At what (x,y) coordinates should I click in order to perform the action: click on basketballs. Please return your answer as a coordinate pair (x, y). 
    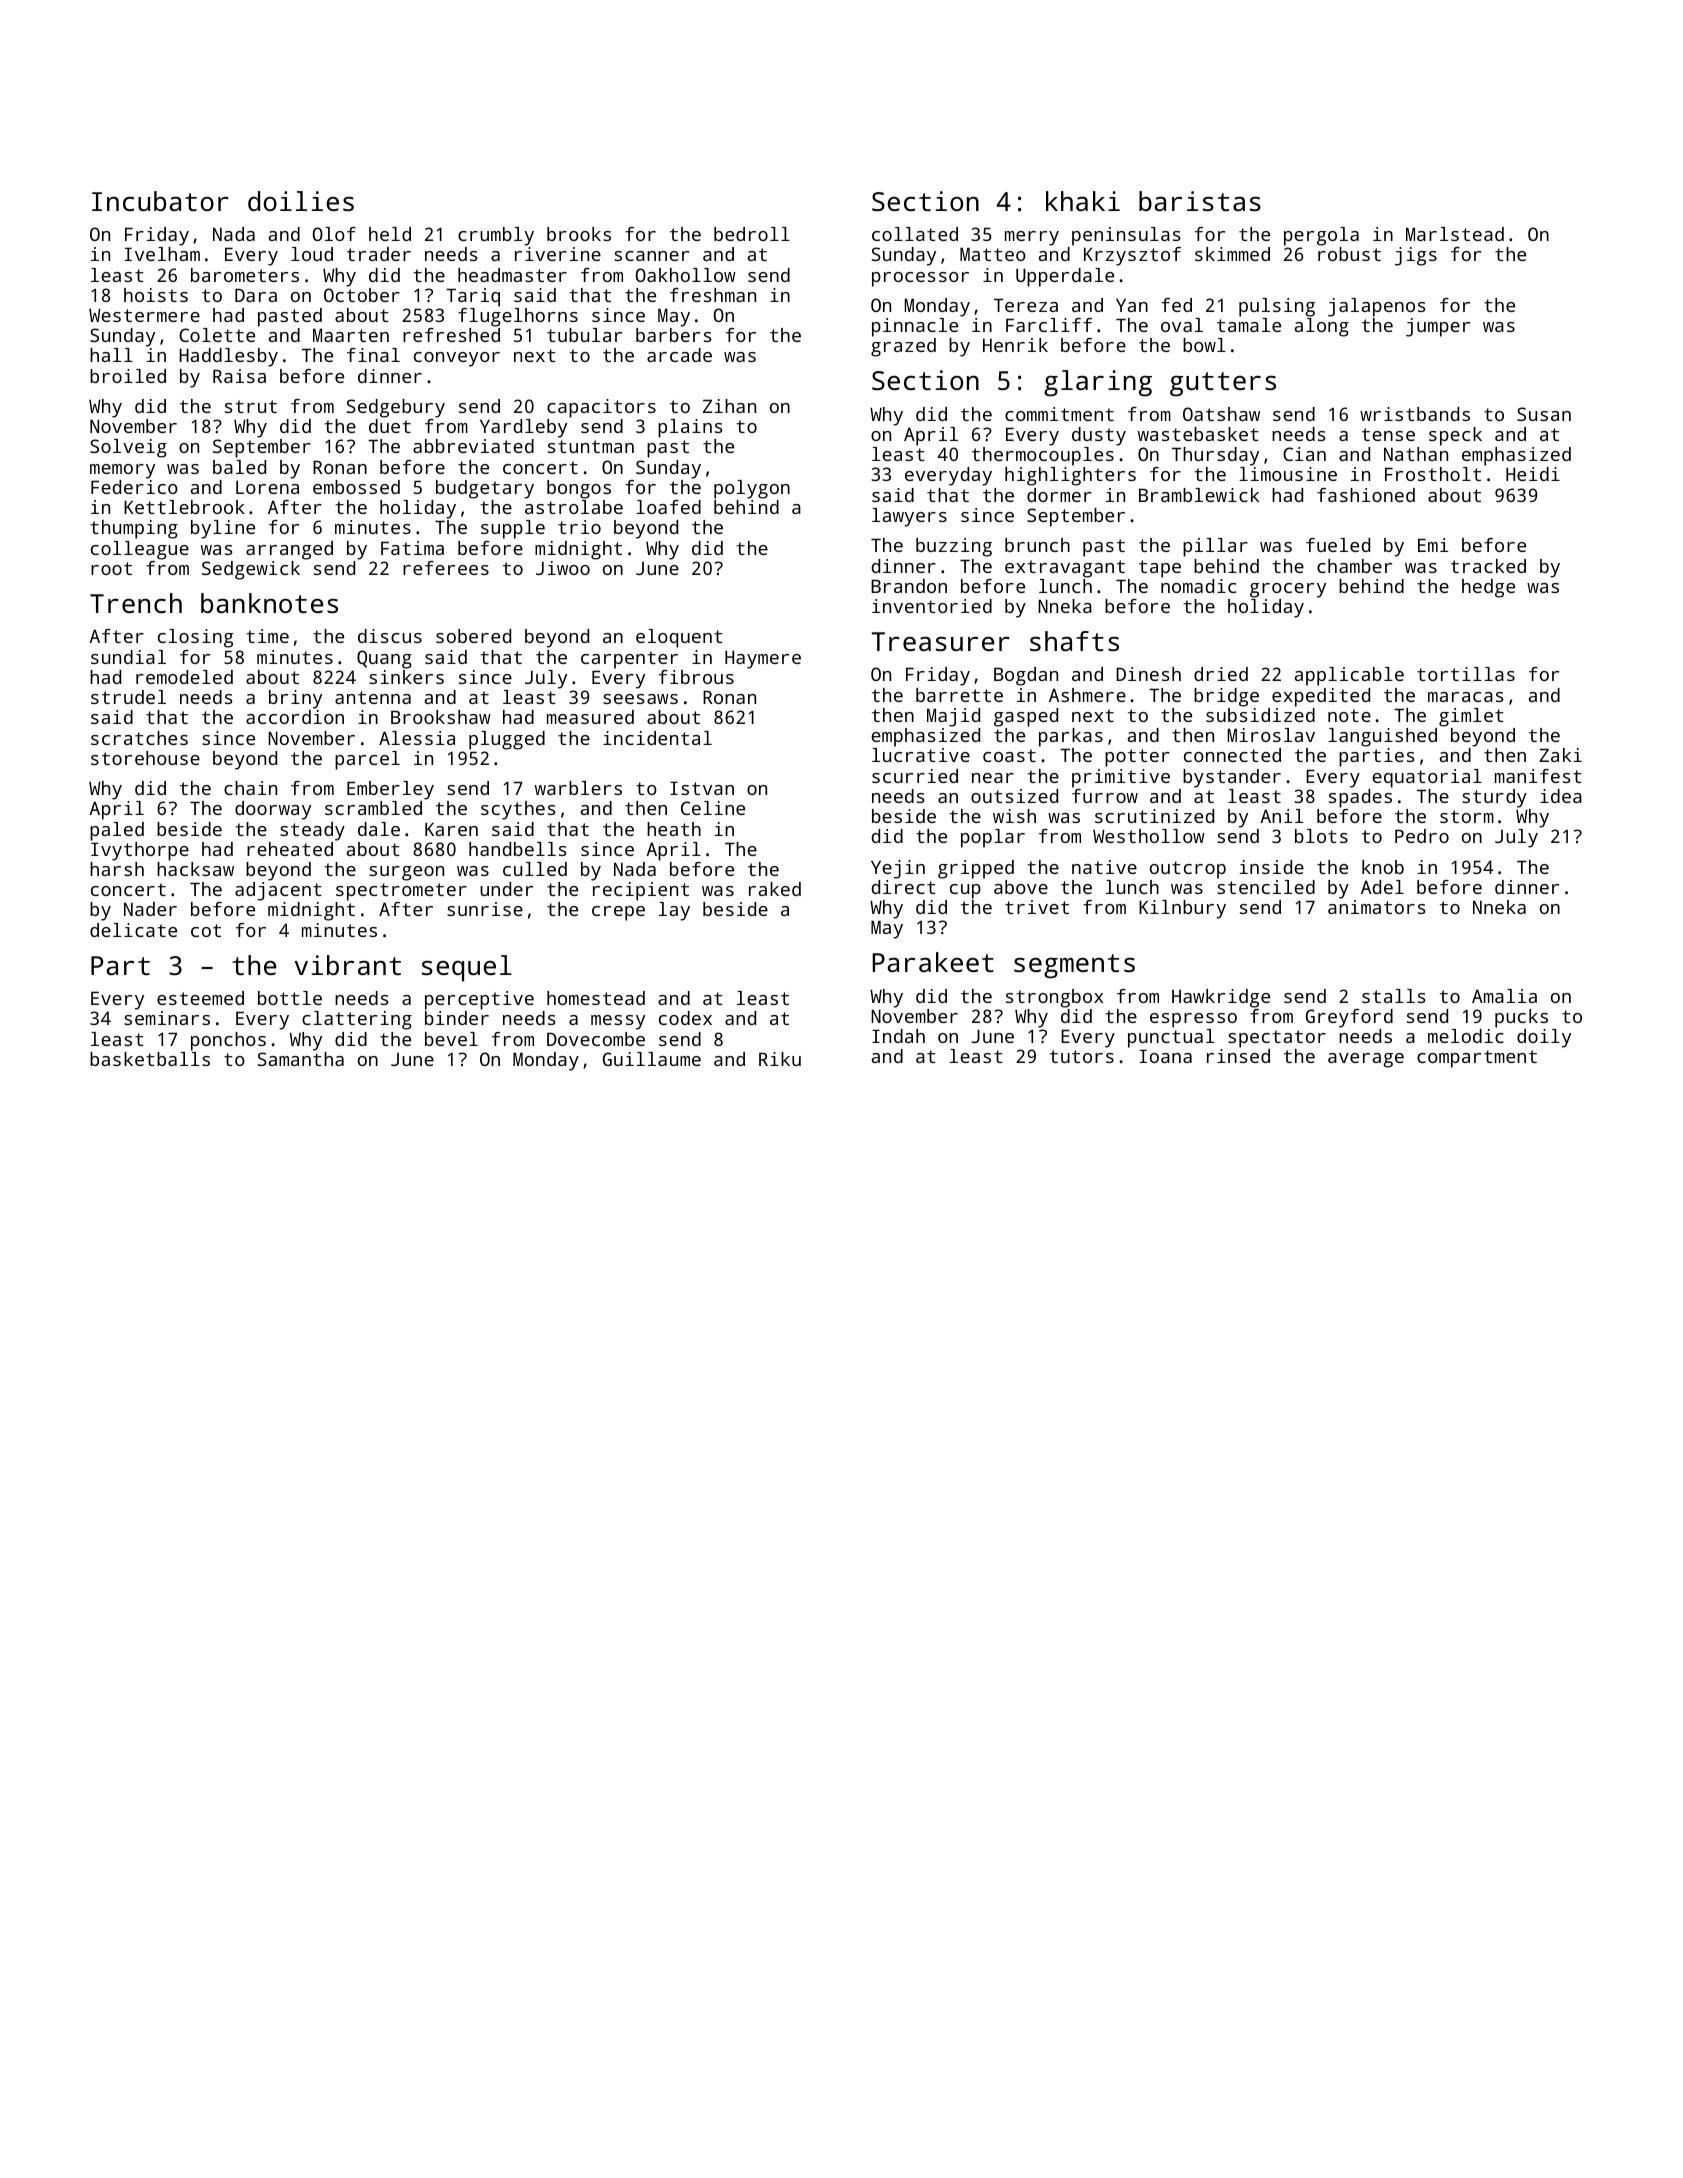
    Looking at the image, I should click on (150, 1059).
